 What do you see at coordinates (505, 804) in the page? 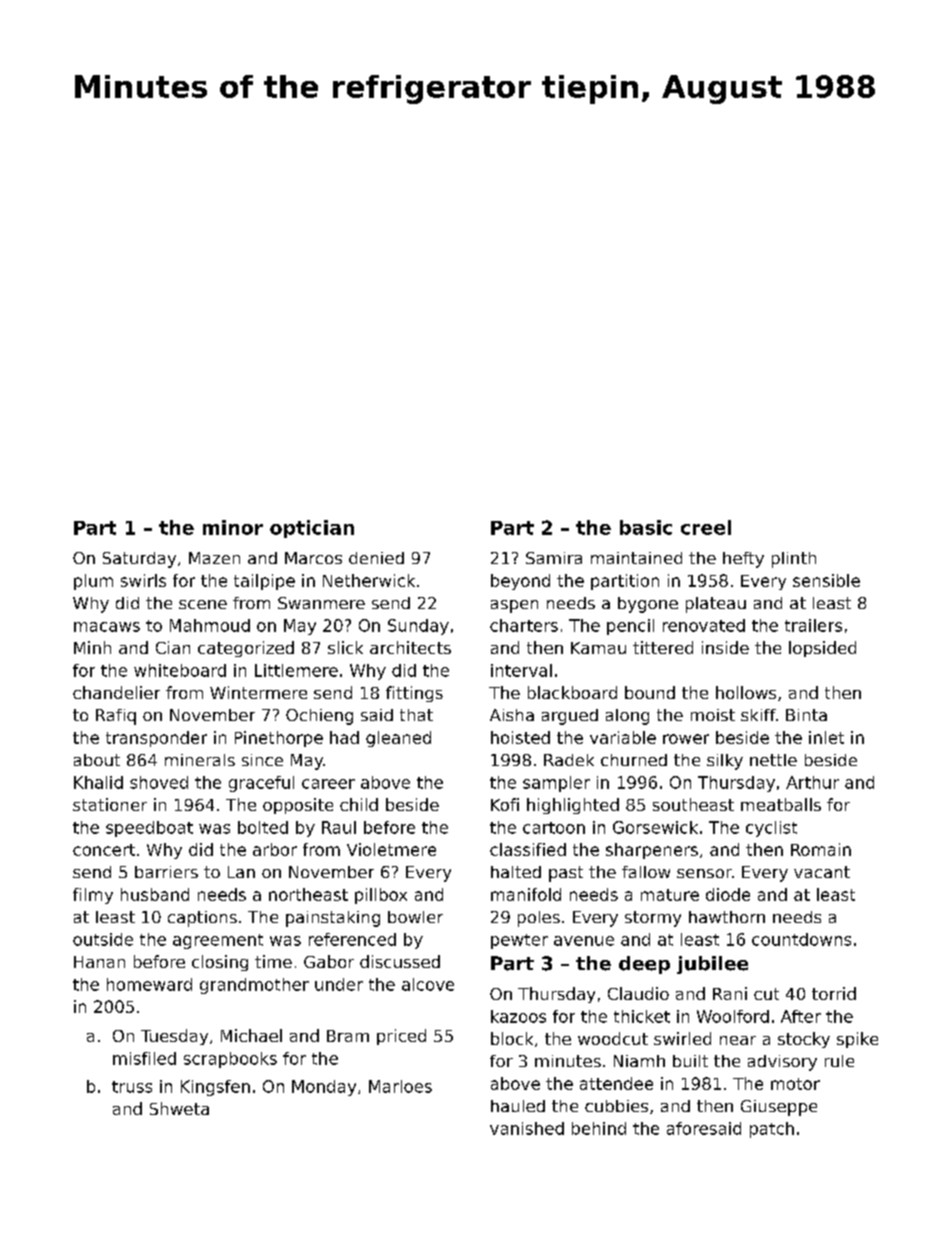
I see `Kofi` at bounding box center [505, 804].
